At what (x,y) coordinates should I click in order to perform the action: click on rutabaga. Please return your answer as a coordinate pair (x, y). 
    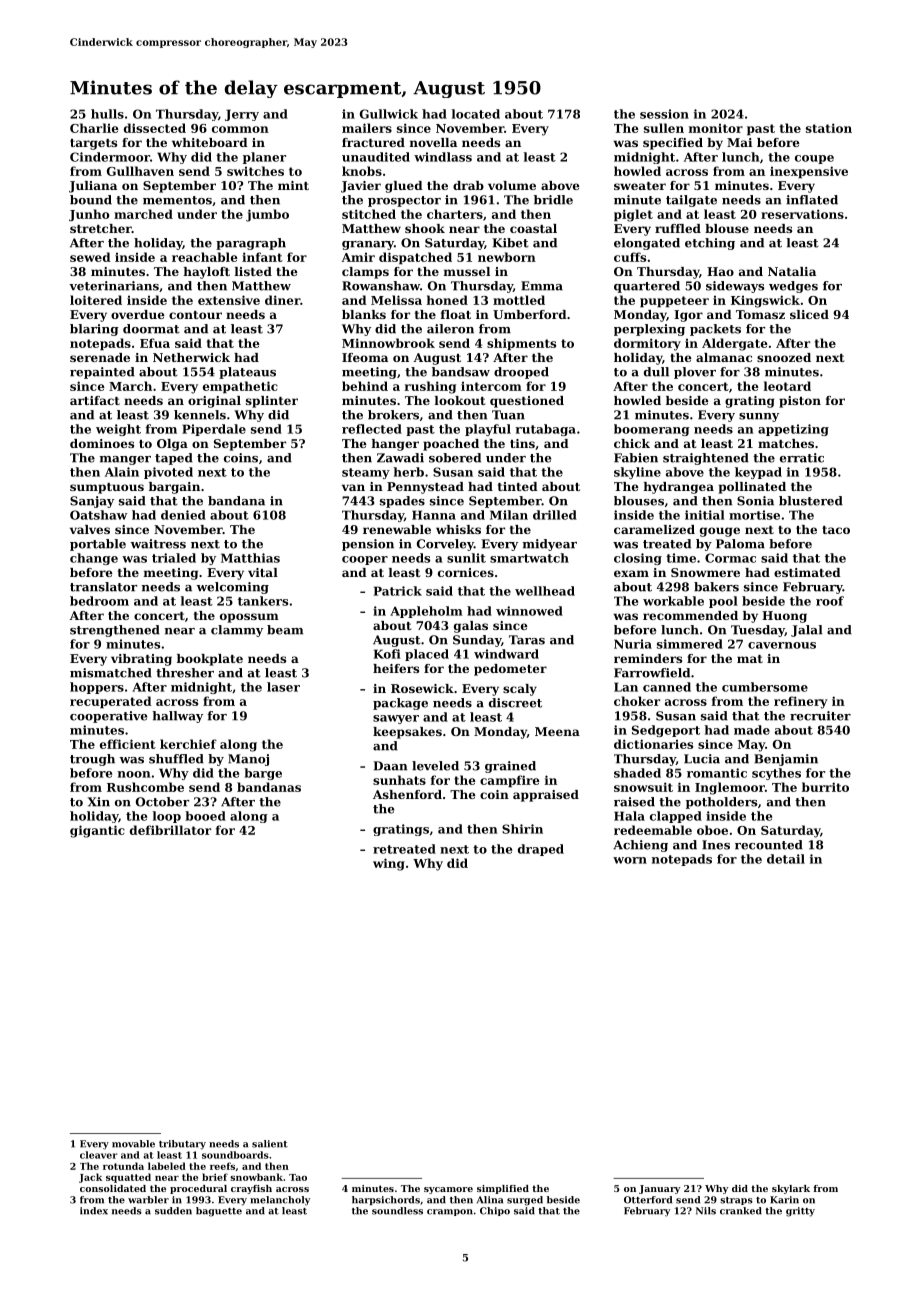
    Looking at the image, I should click on (545, 430).
